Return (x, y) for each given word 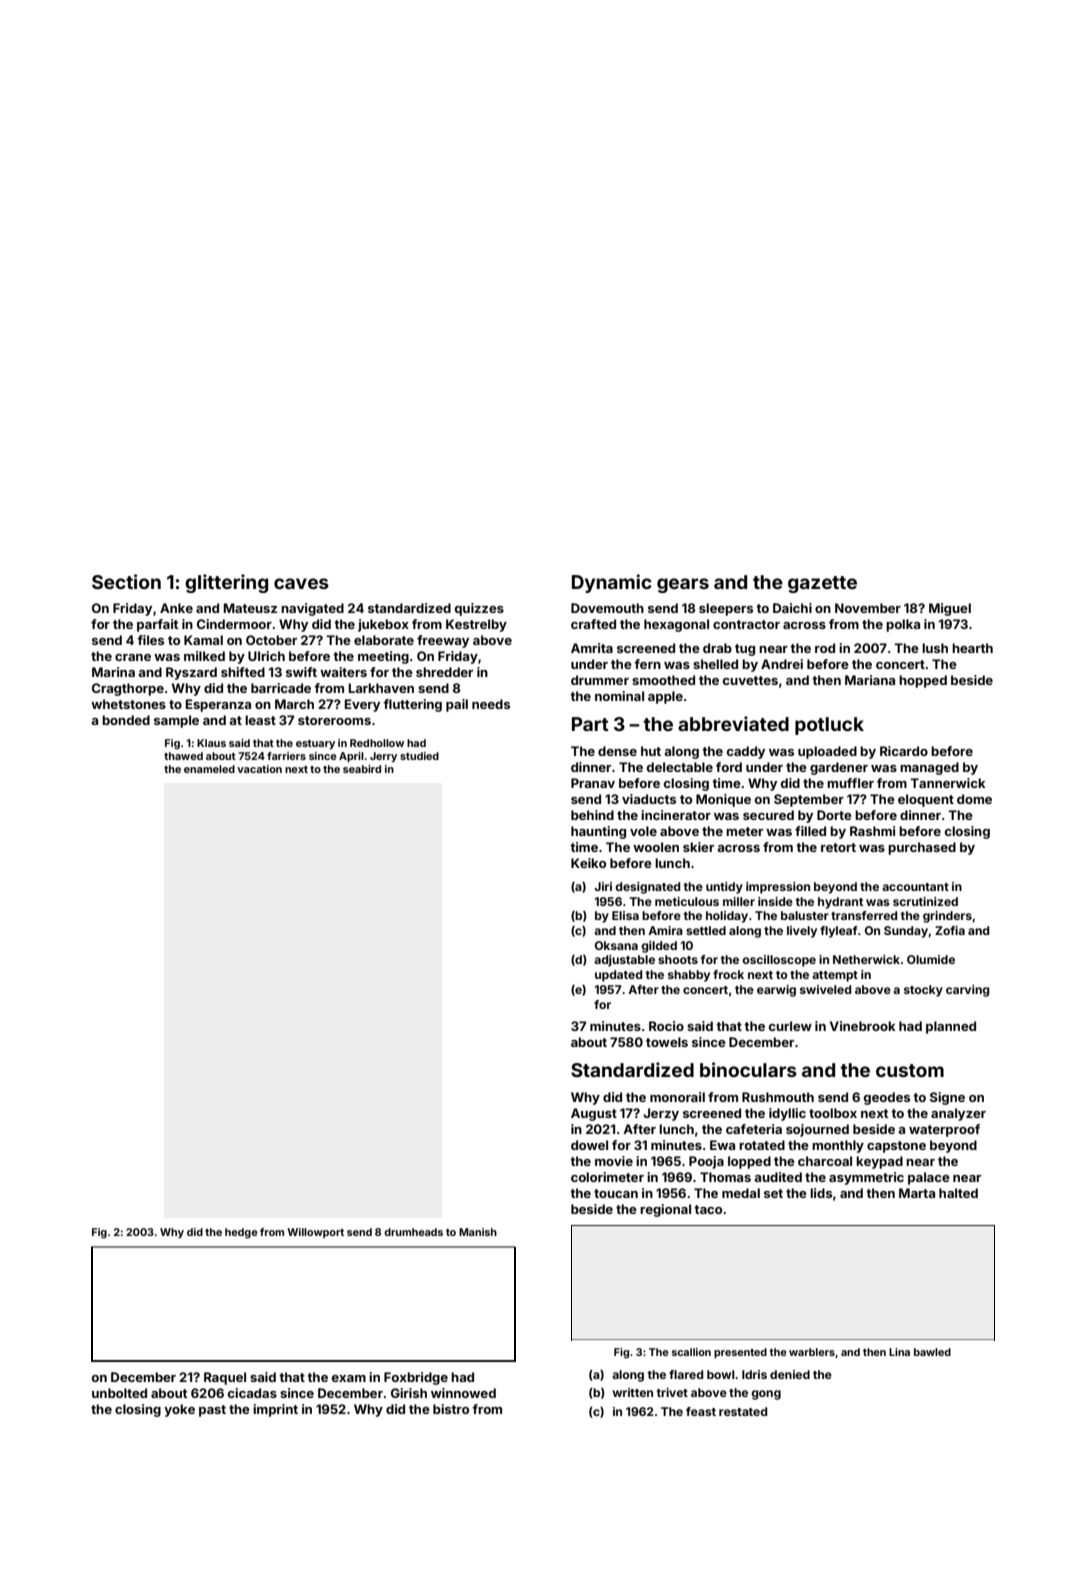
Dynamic (612, 583)
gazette (822, 584)
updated (618, 976)
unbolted (119, 1393)
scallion (691, 1352)
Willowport (315, 1233)
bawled (932, 1352)
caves (301, 583)
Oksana (616, 945)
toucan (616, 1193)
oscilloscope (779, 961)
